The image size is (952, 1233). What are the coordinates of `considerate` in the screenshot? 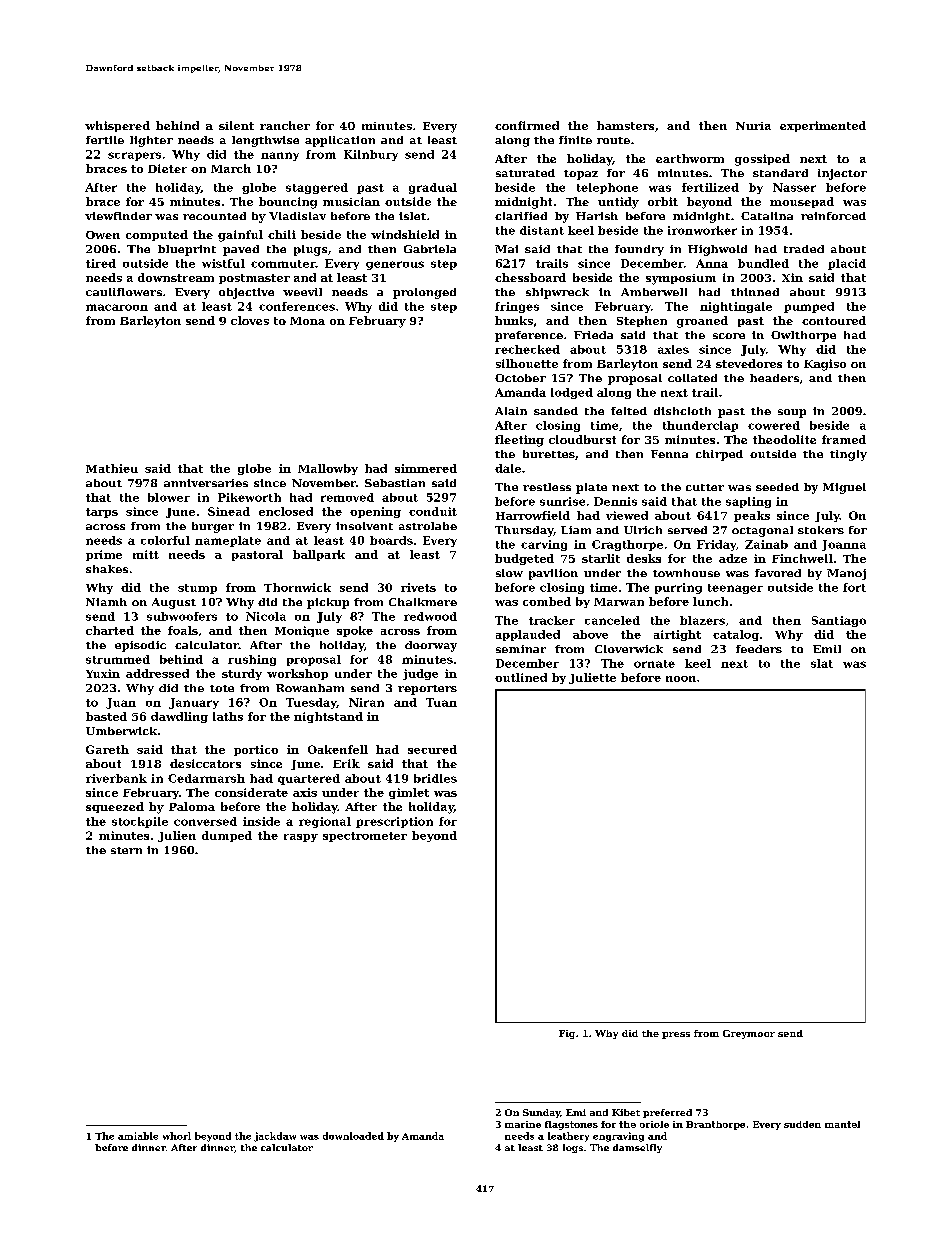 It's located at (251, 792).
